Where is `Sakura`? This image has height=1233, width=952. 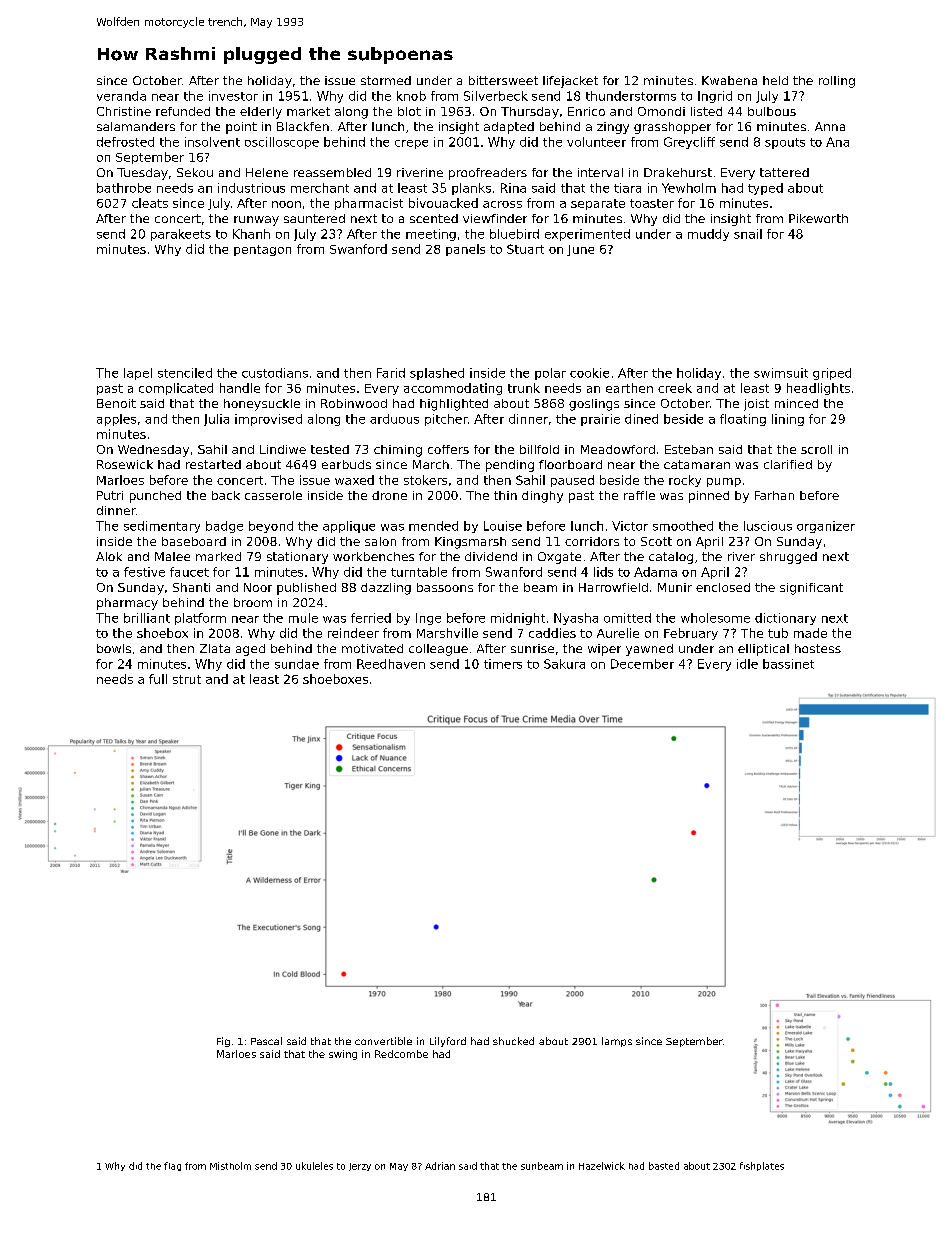 Sakura is located at coordinates (564, 664).
